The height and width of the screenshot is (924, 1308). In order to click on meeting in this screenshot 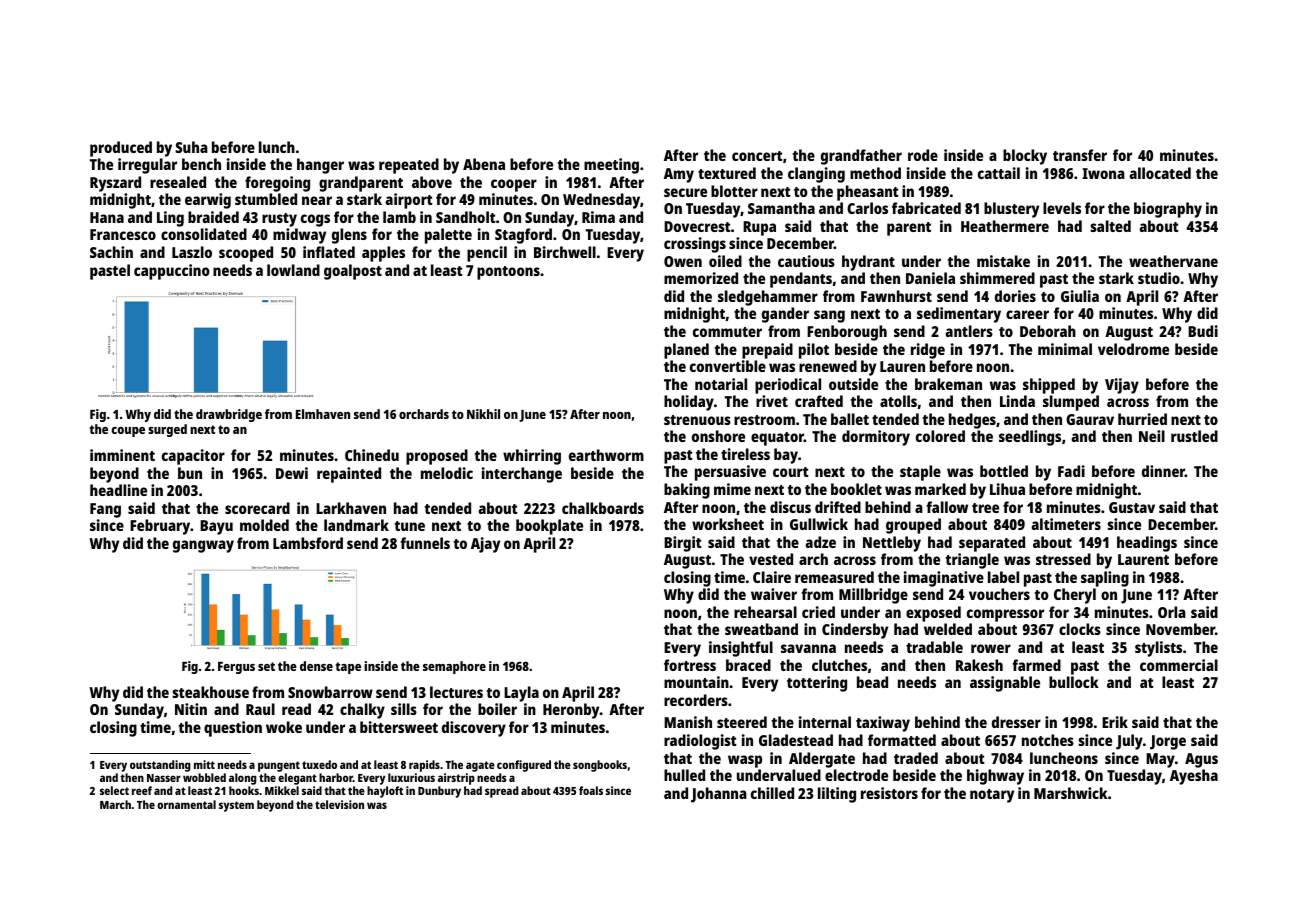, I will do `click(611, 166)`.
